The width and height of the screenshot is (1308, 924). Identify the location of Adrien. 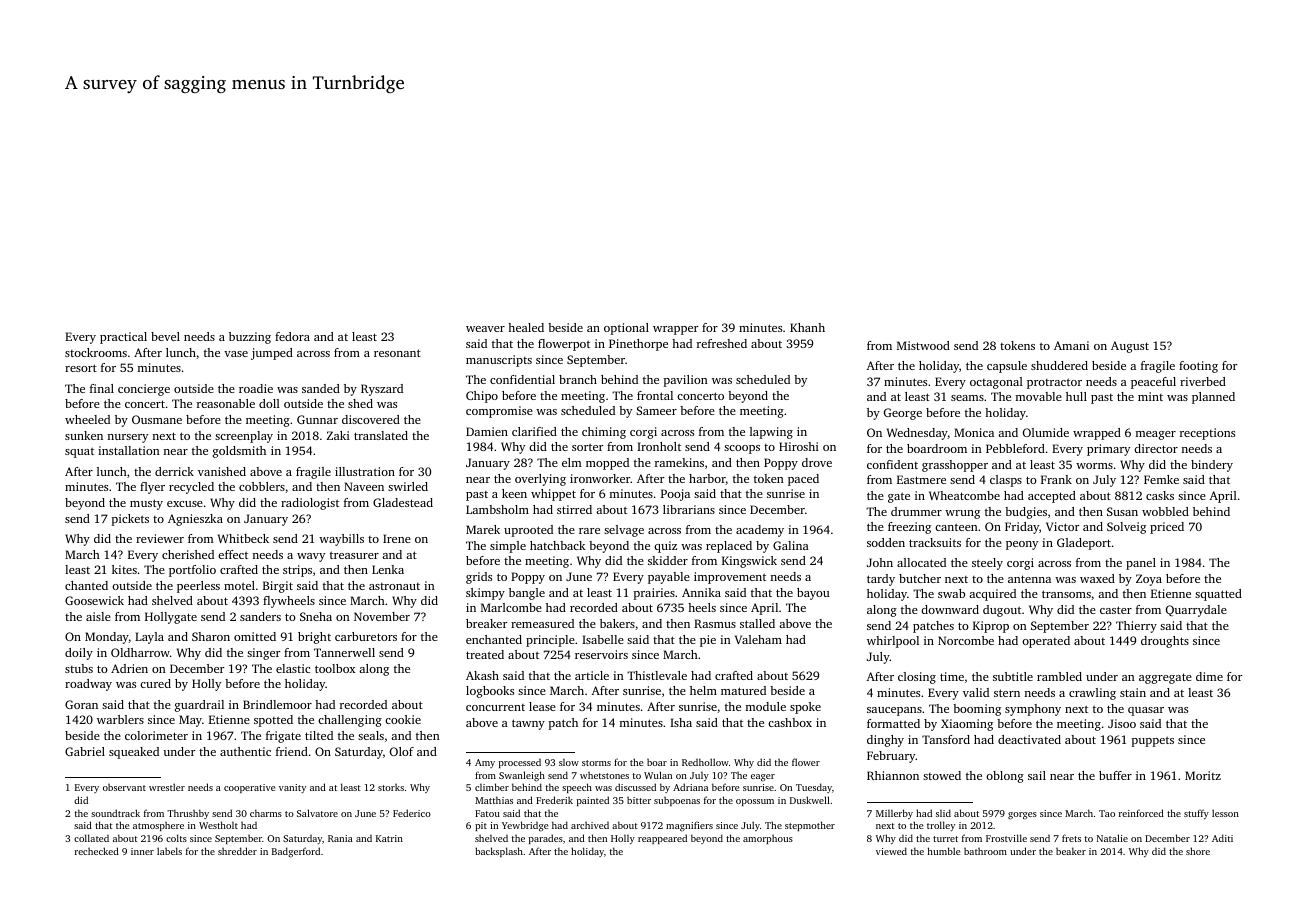
(129, 668).
